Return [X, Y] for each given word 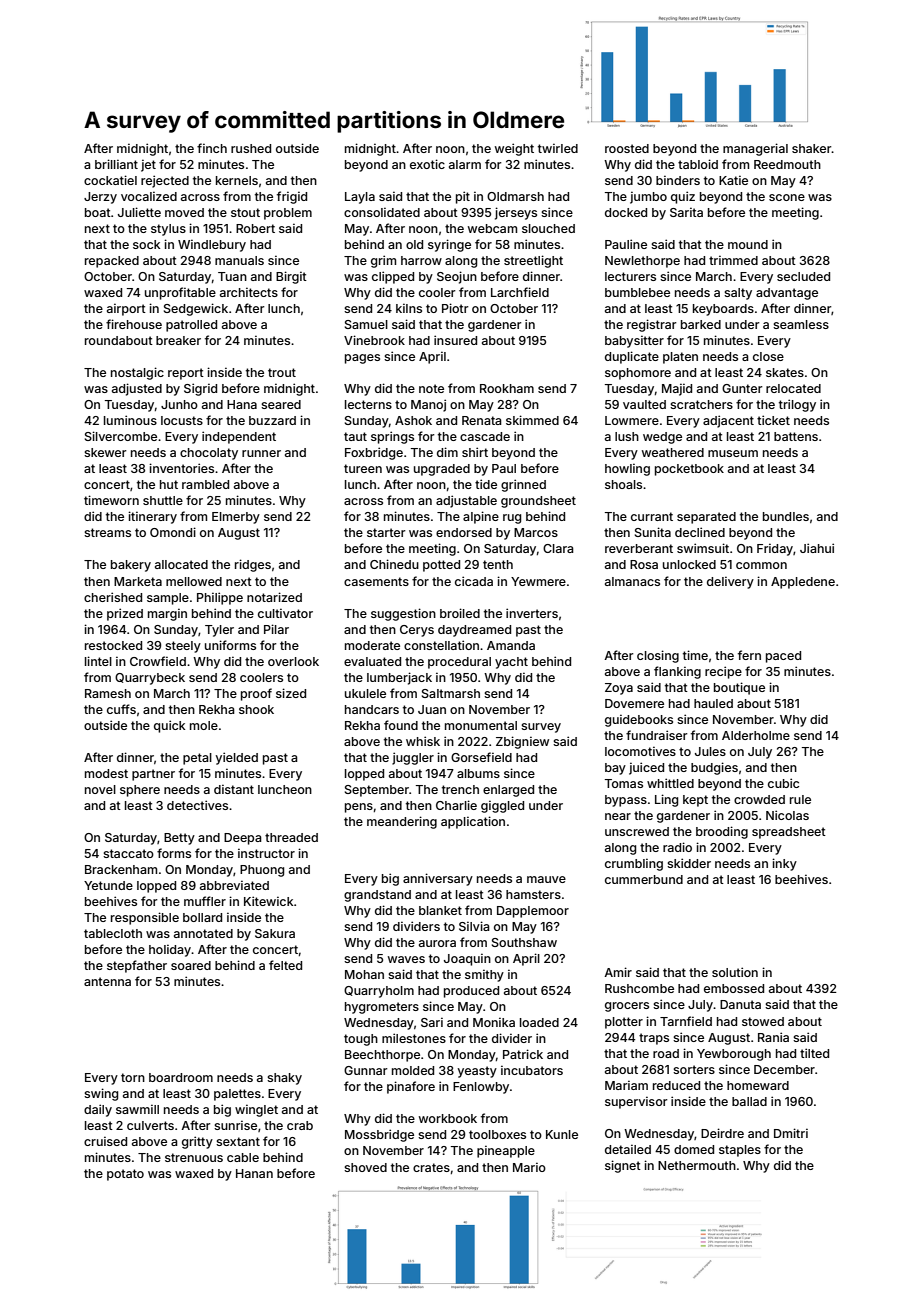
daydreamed [474, 631]
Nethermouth [697, 1165]
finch [212, 148]
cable [243, 1157]
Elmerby [236, 518]
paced [783, 657]
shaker [812, 148]
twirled [558, 148]
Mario [529, 1167]
